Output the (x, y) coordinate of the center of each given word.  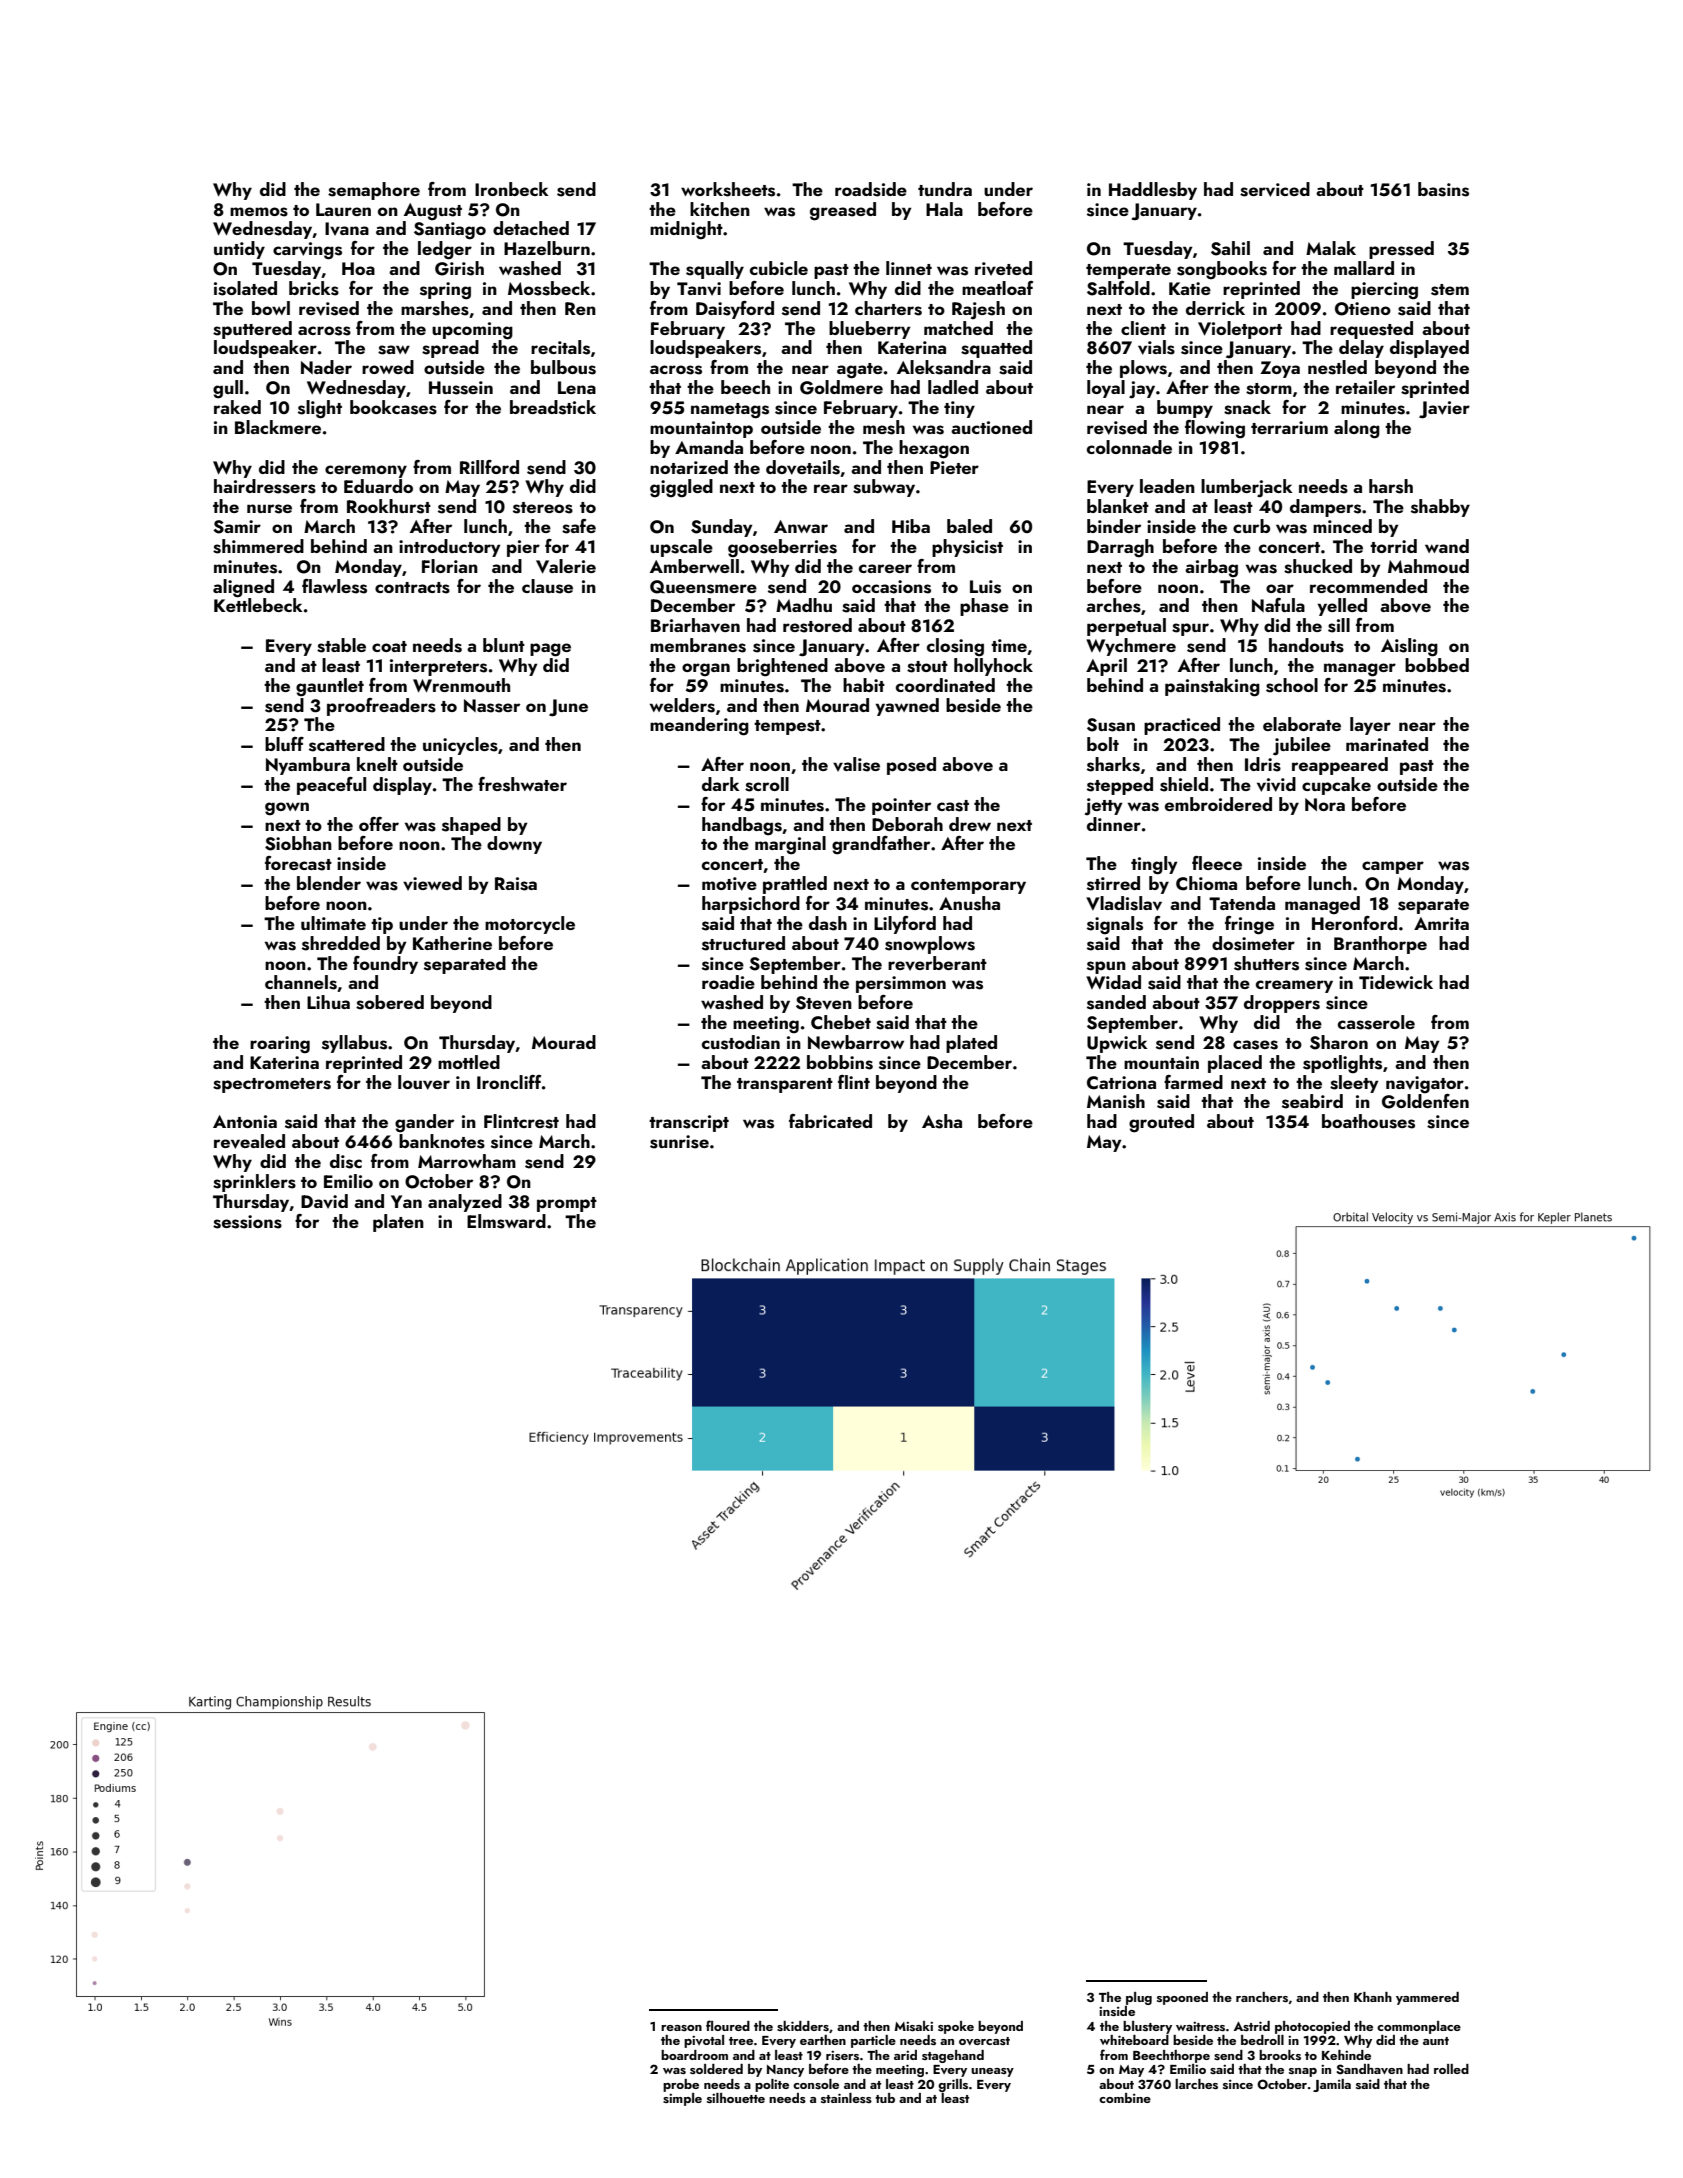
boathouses (1368, 1121)
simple (682, 2099)
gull (228, 389)
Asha (942, 1121)
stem (1450, 290)
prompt (567, 1204)
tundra (945, 189)
